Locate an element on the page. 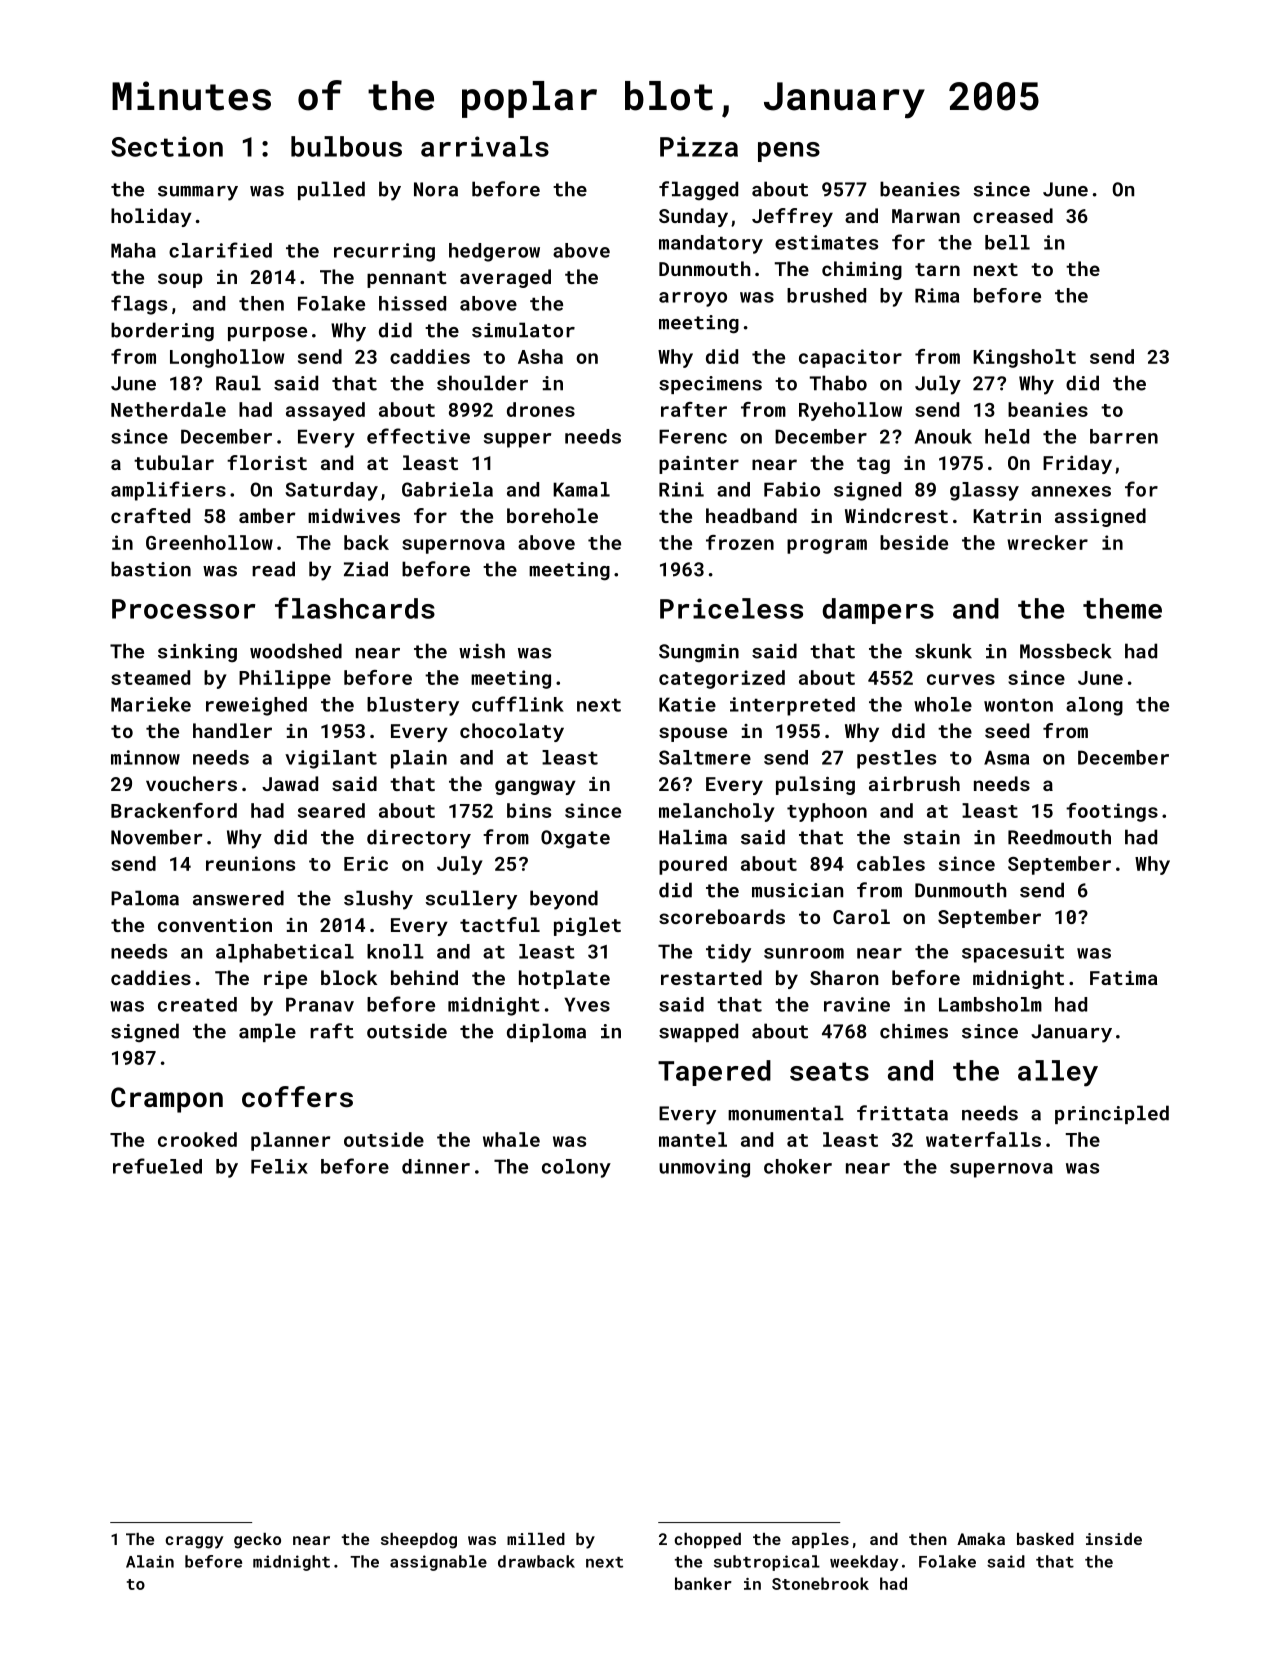 The width and height of the image is (1283, 1660). Lambsholm is located at coordinates (990, 1004).
